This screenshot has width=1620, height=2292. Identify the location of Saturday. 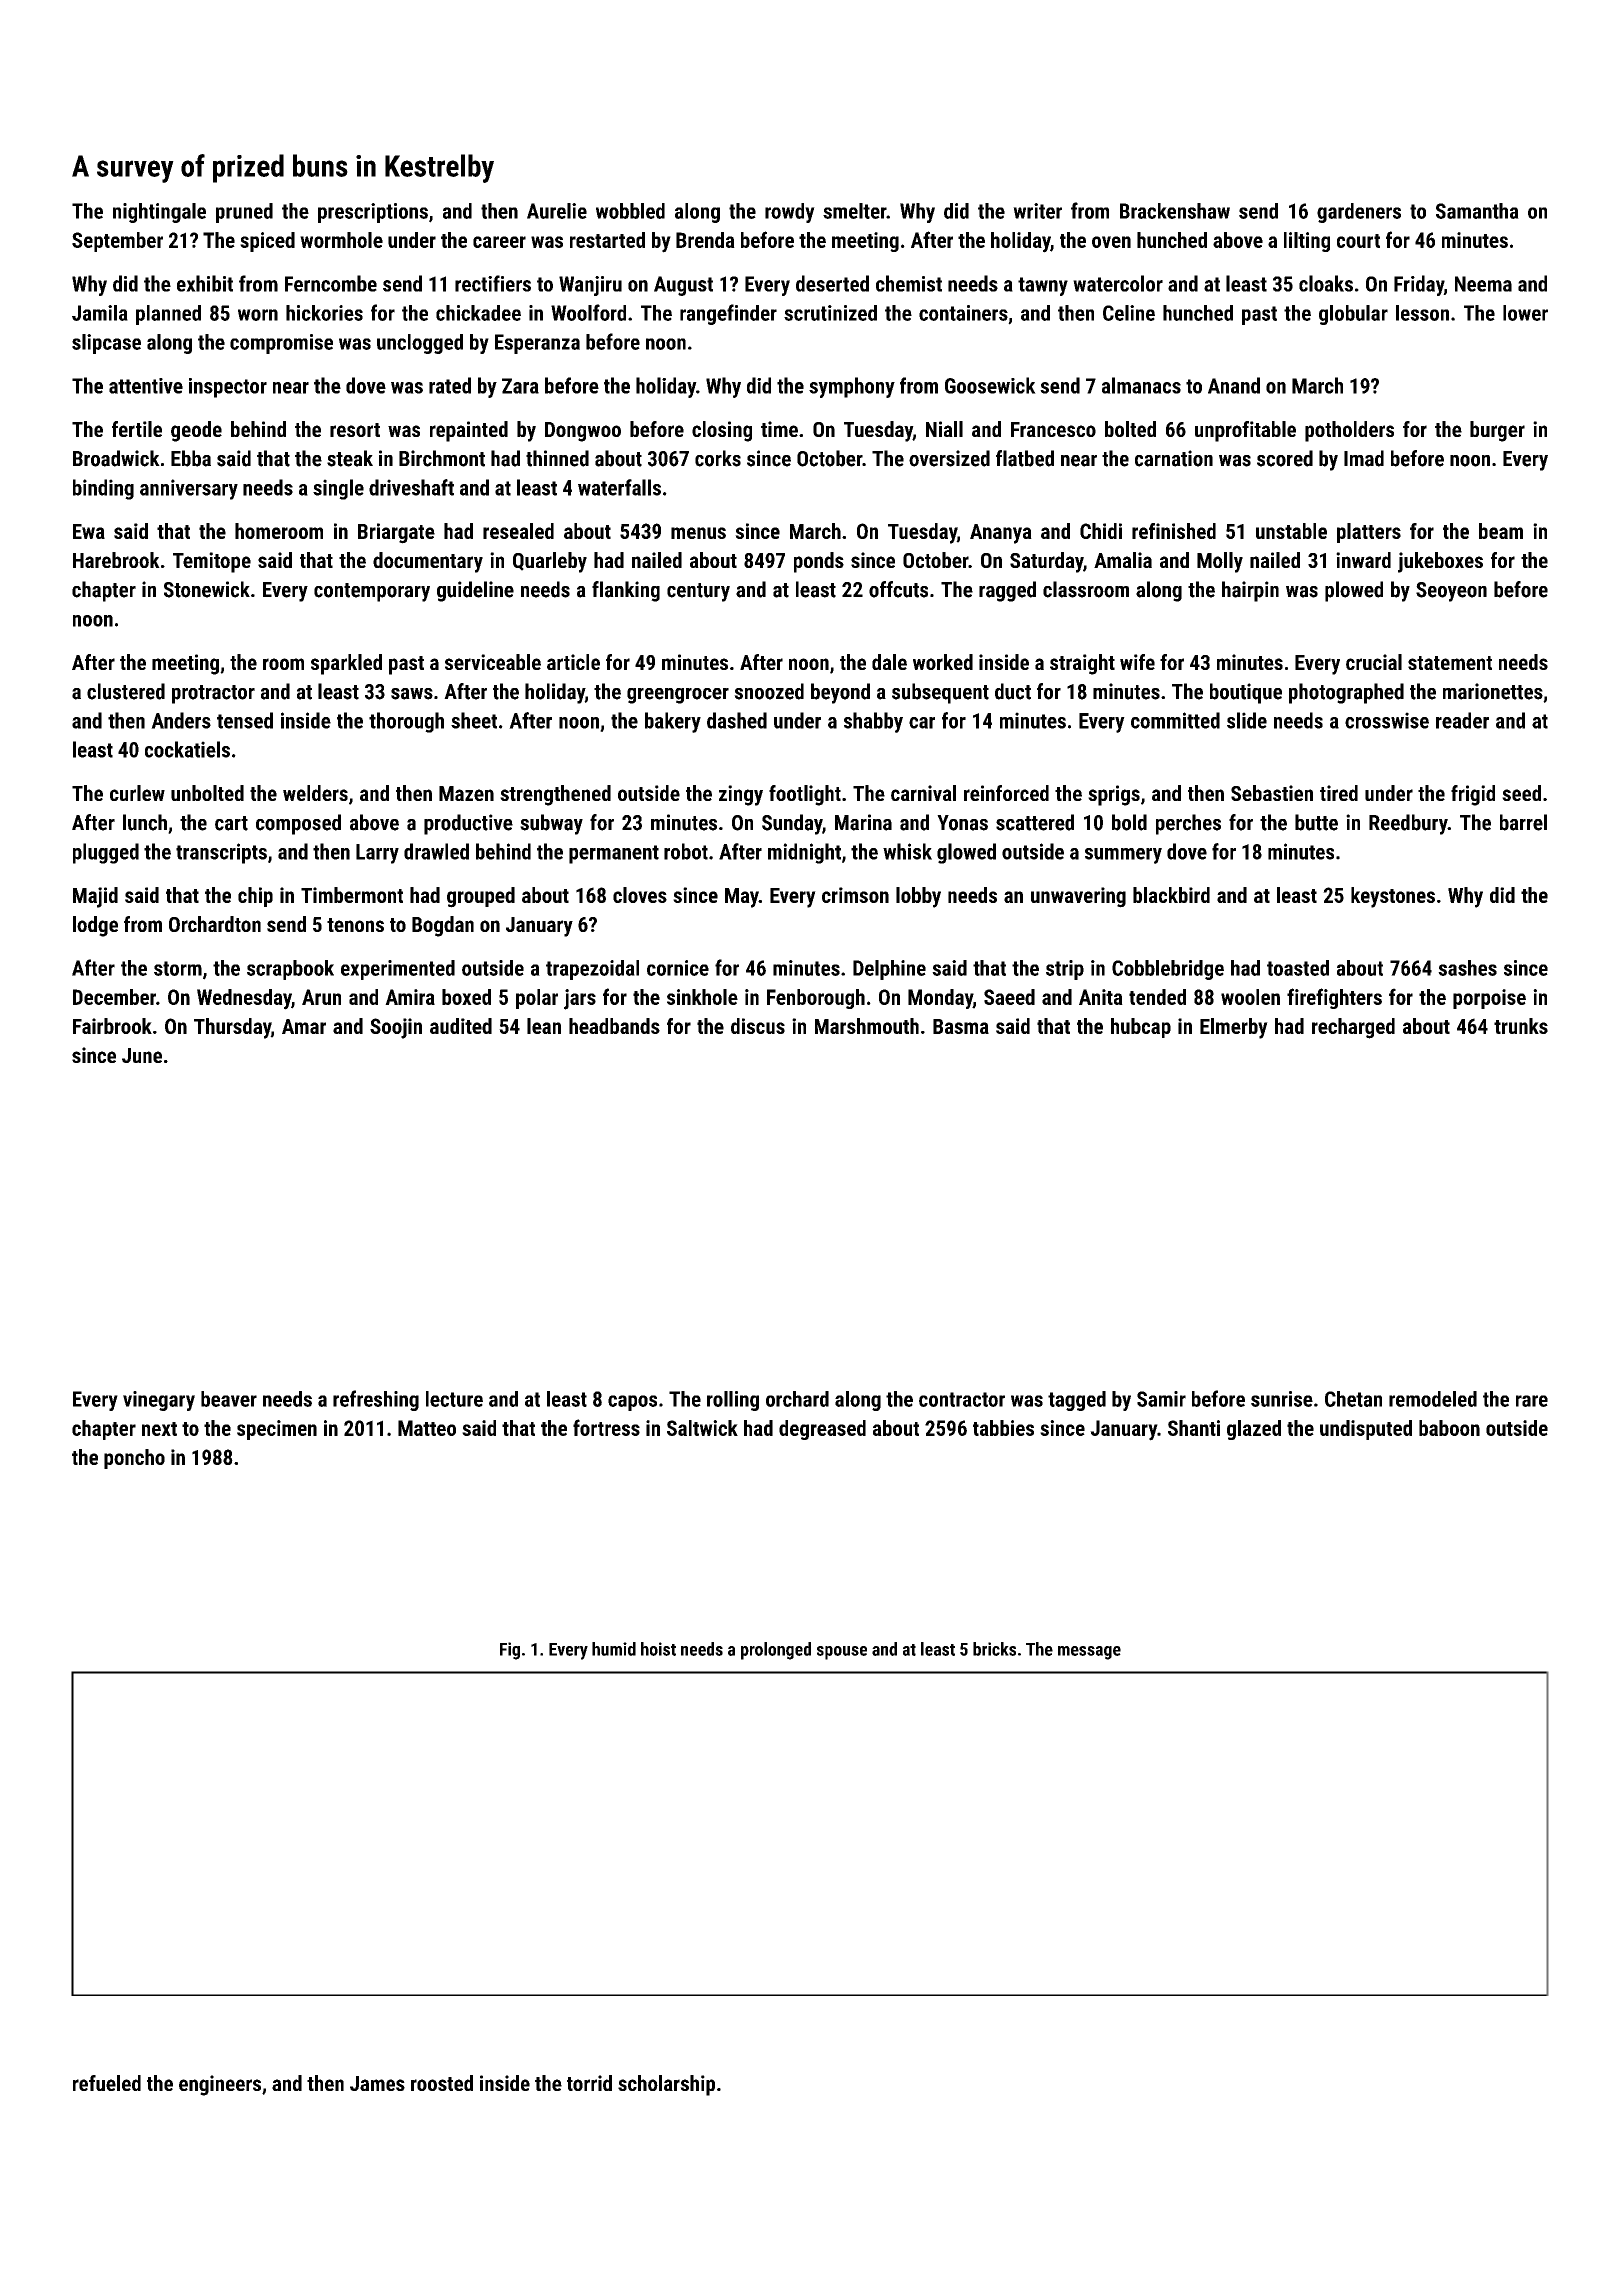
(1046, 562).
